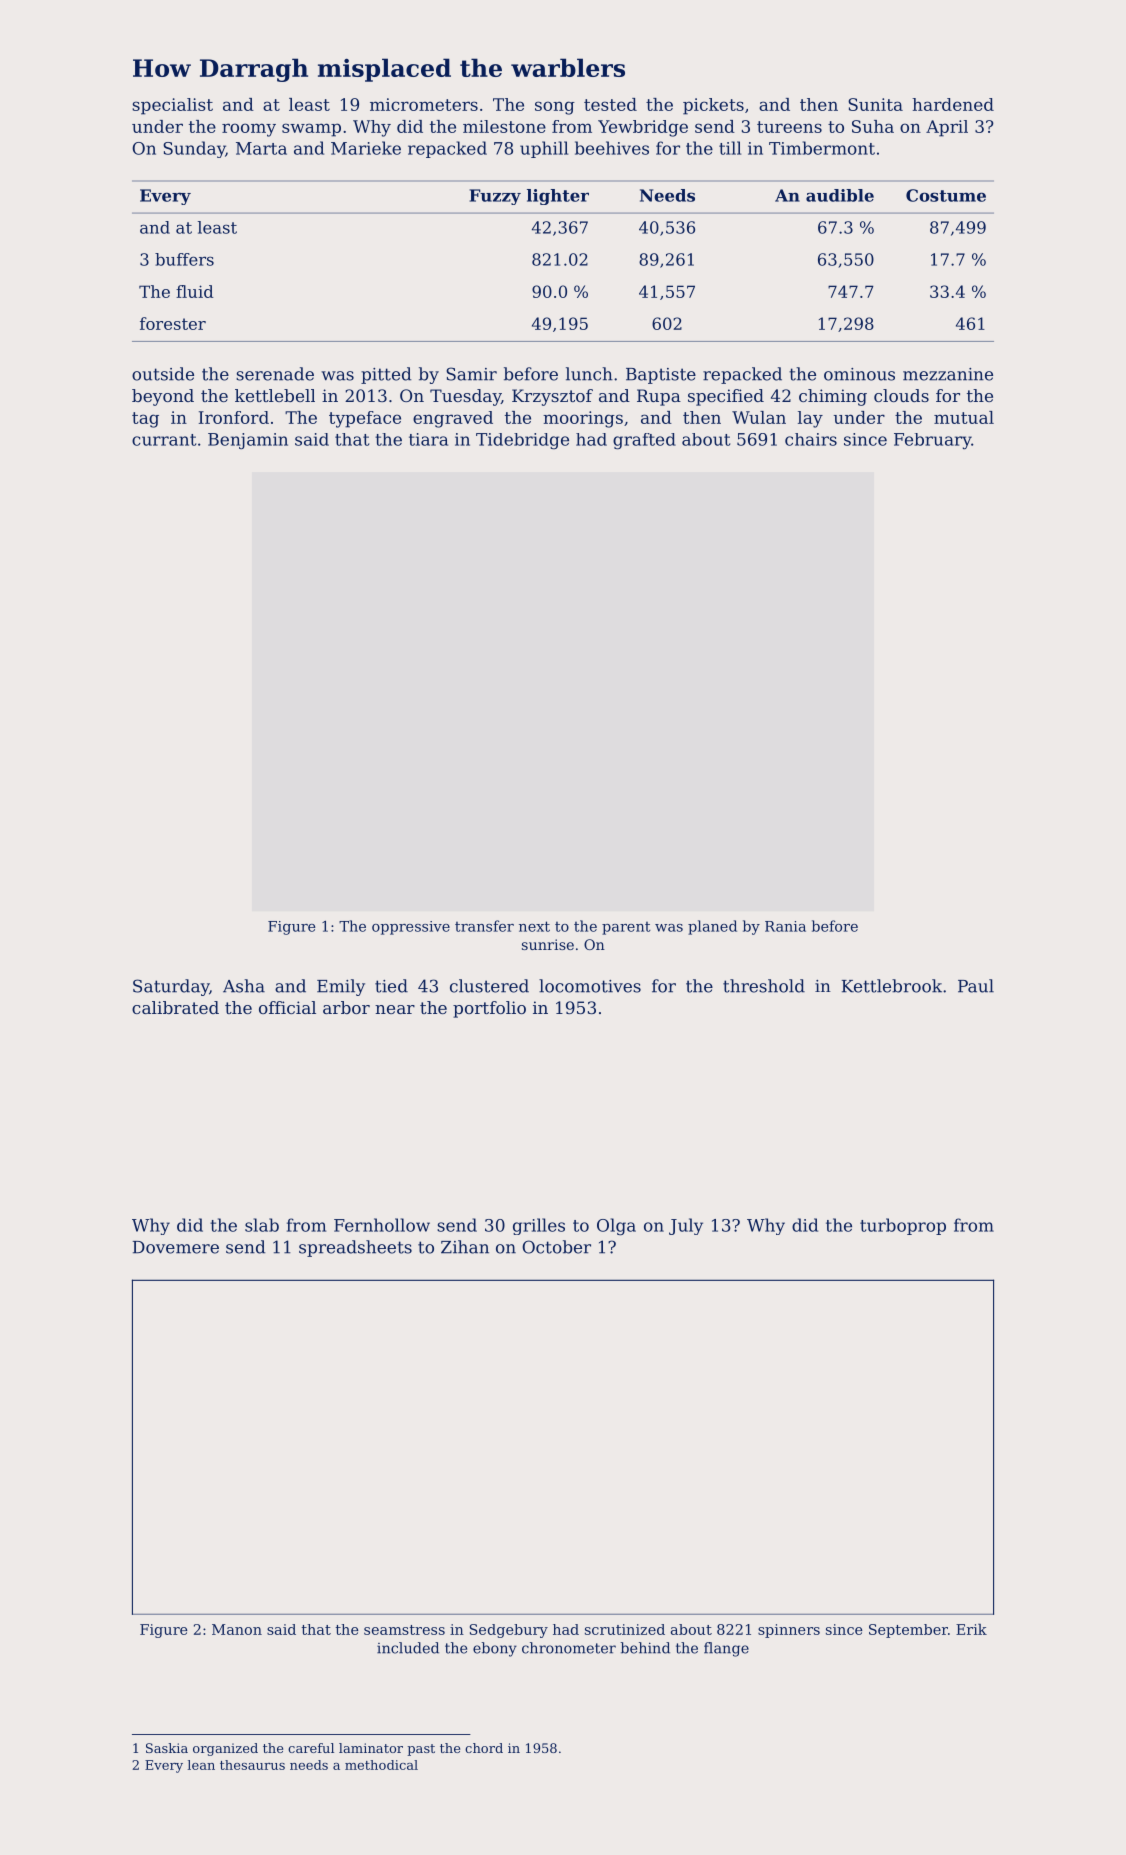  Describe the element at coordinates (901, 395) in the document. I see `clouds` at that location.
